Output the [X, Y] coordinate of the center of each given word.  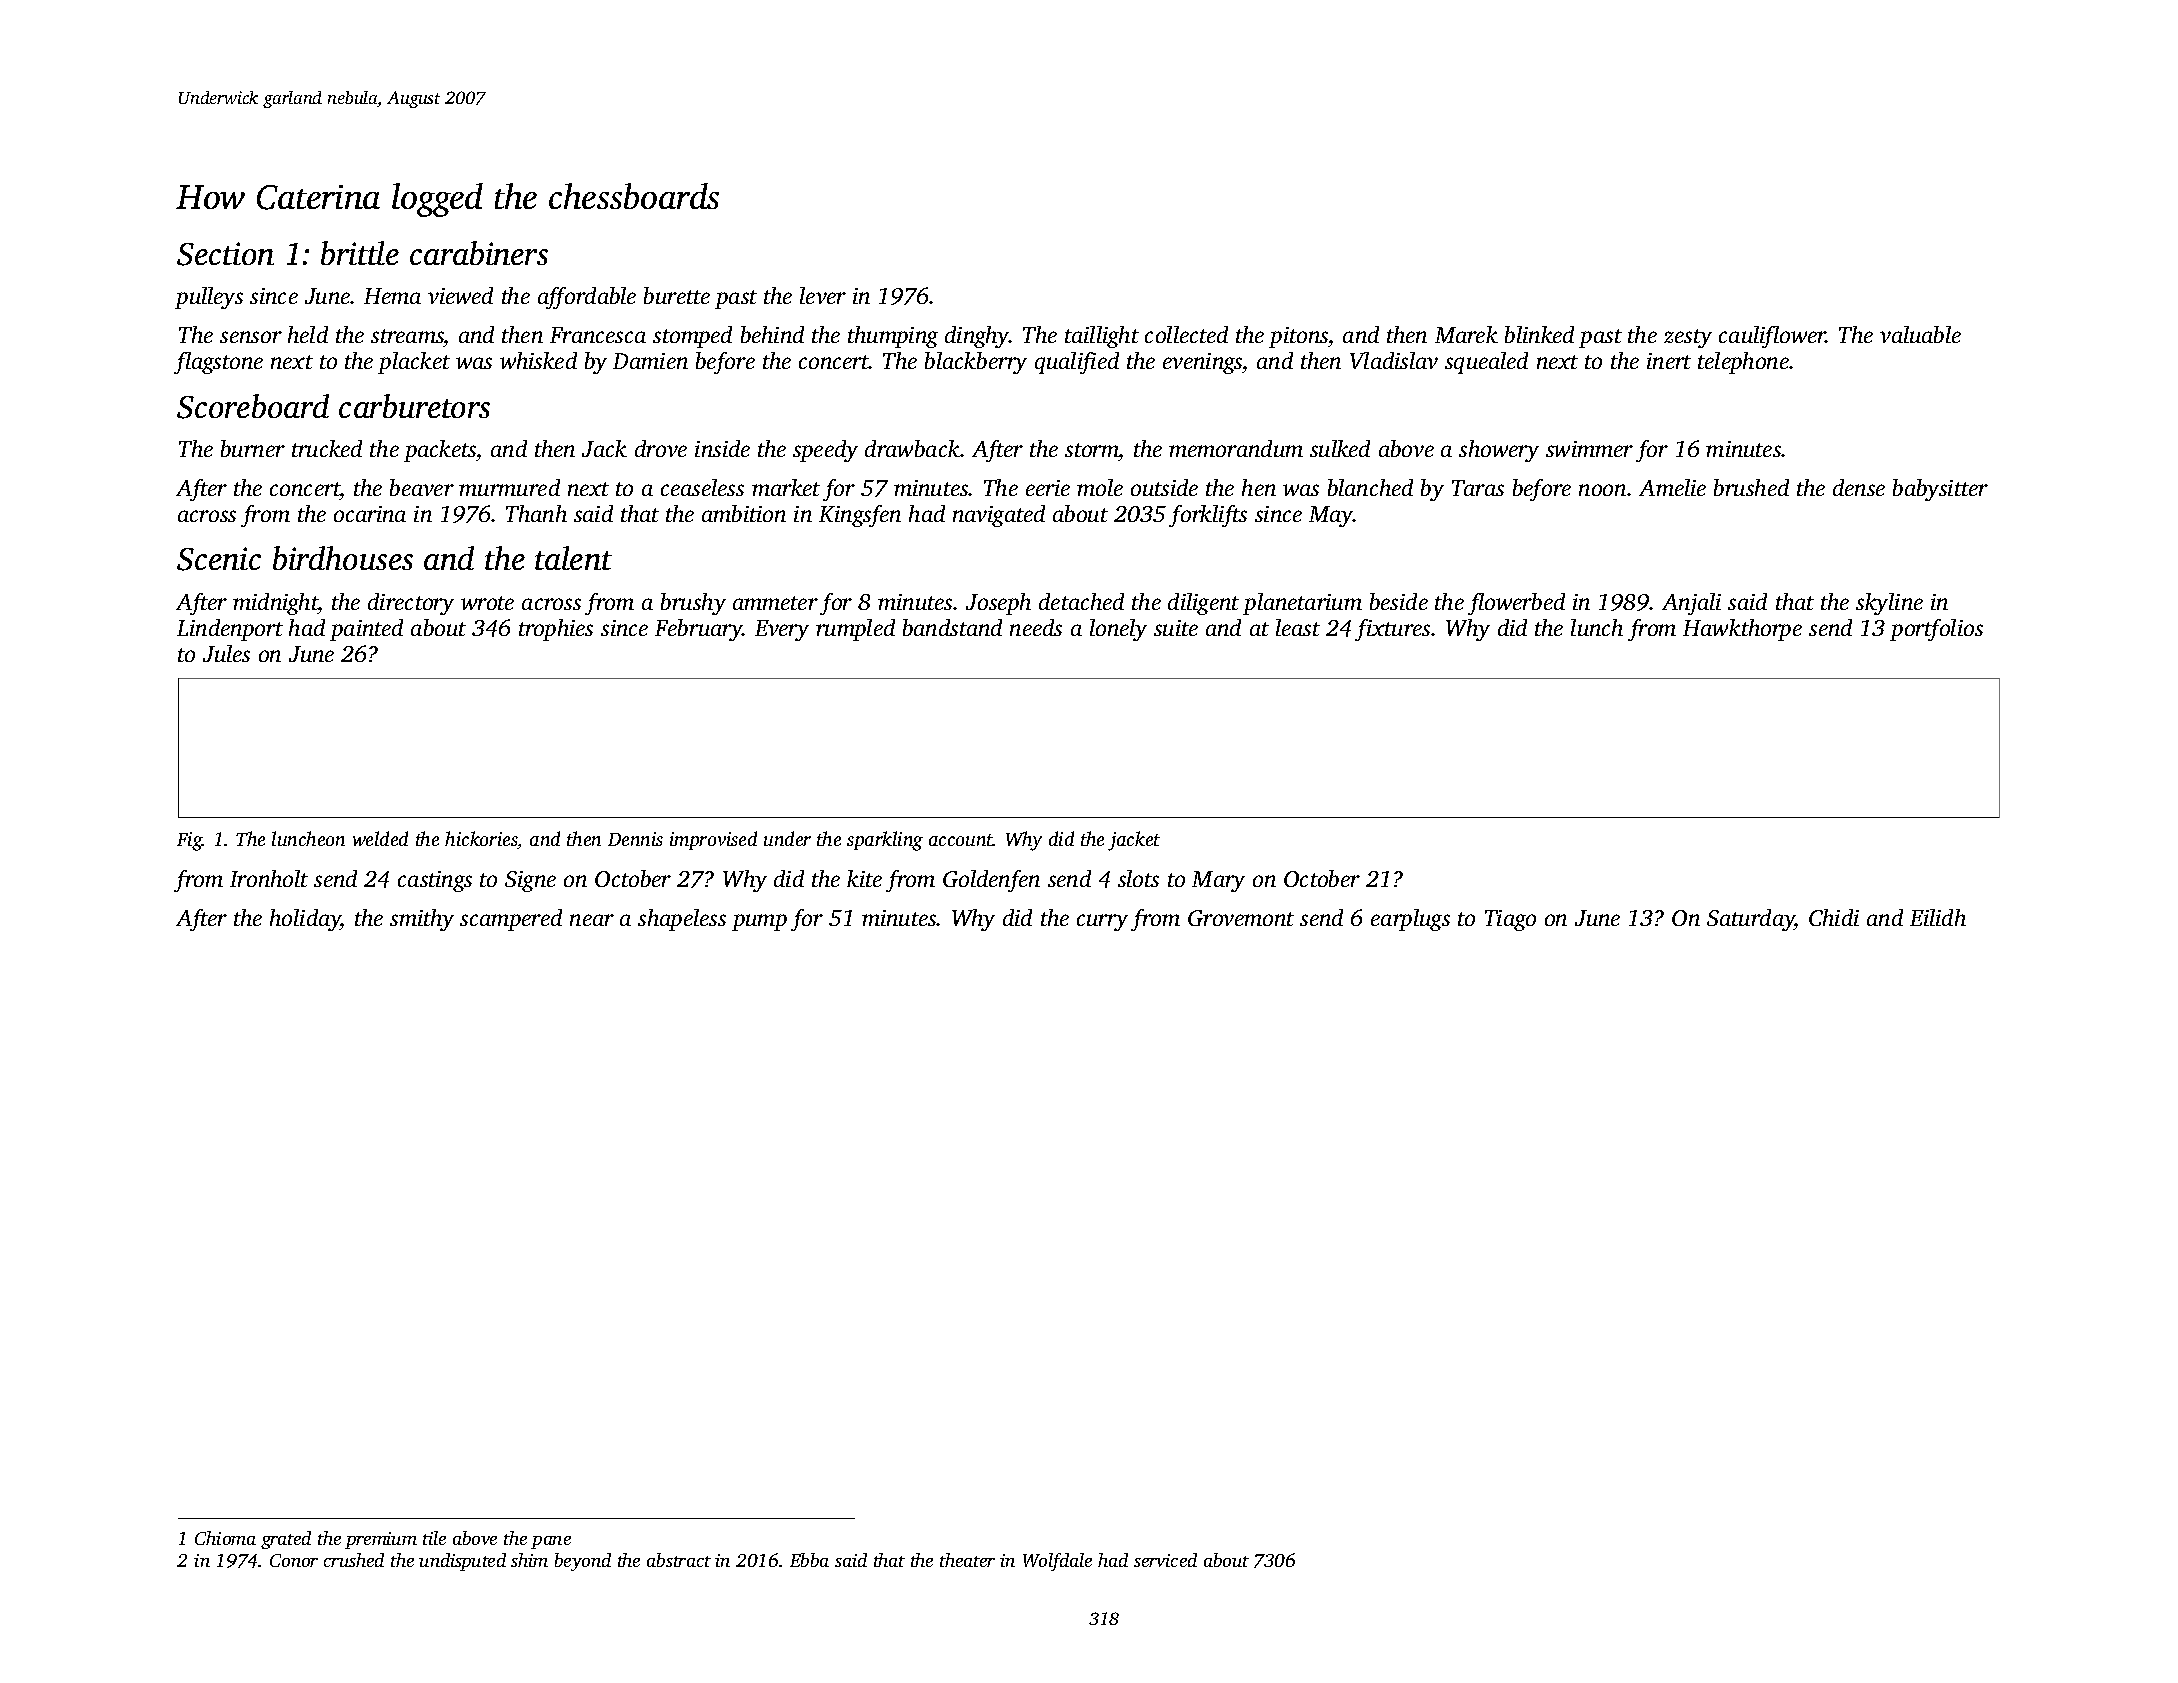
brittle [360, 253]
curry [1102, 922]
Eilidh [1938, 917]
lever [823, 295]
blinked [1539, 334]
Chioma [225, 1538]
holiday [305, 920]
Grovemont [1241, 918]
